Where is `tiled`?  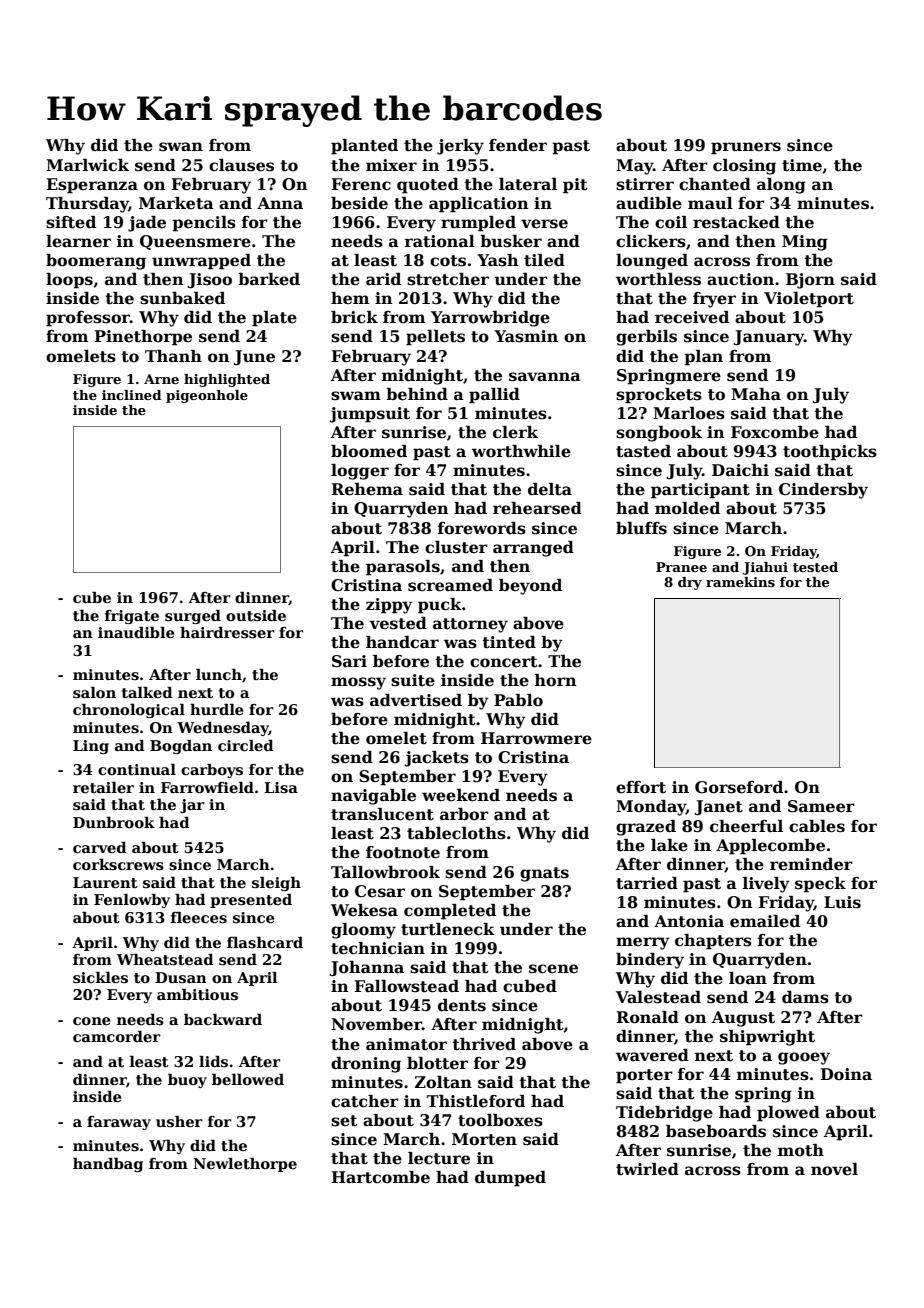
tiled is located at coordinates (544, 260).
